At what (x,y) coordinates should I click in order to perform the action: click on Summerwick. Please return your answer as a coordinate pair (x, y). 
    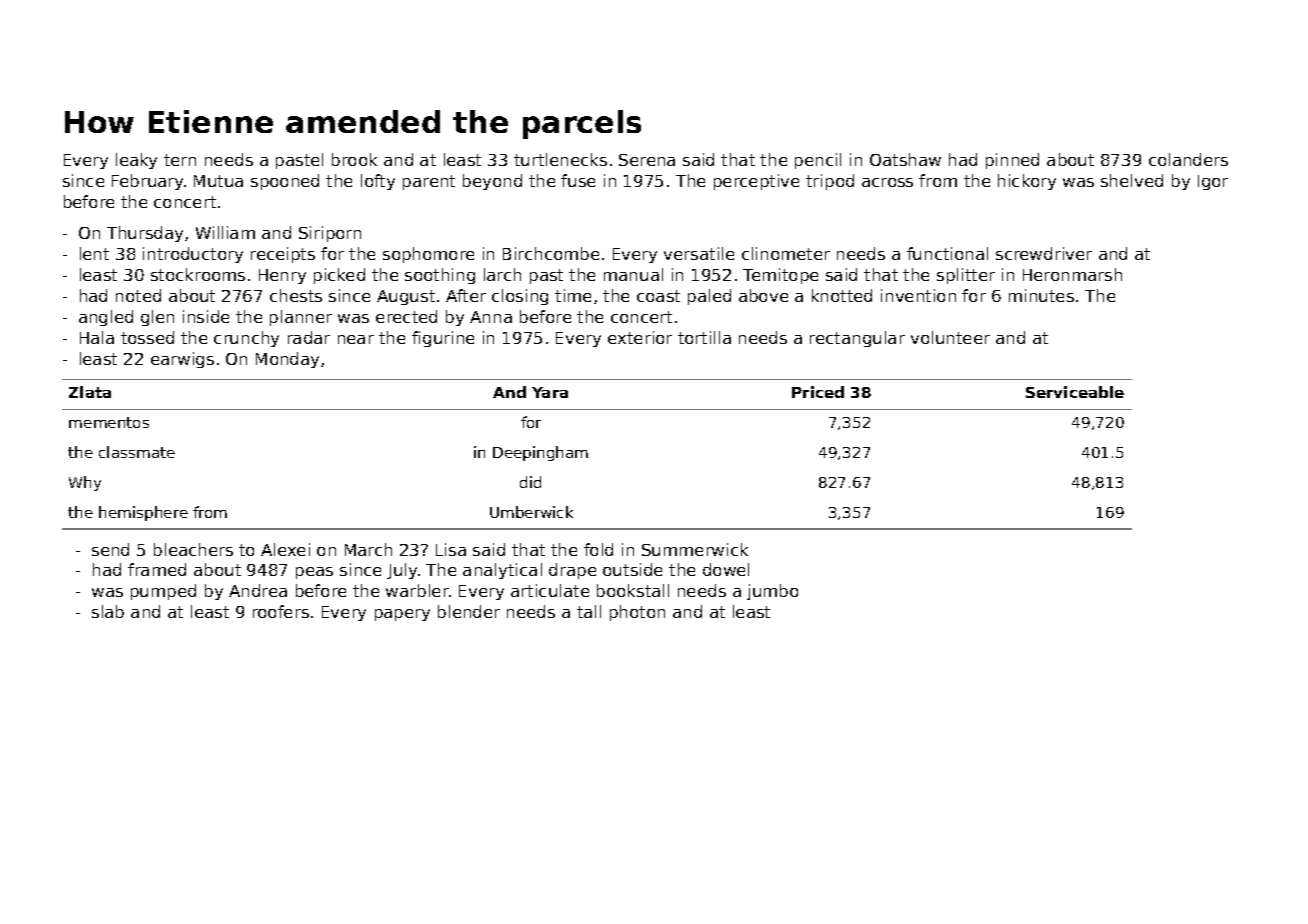
    Looking at the image, I should click on (695, 549).
